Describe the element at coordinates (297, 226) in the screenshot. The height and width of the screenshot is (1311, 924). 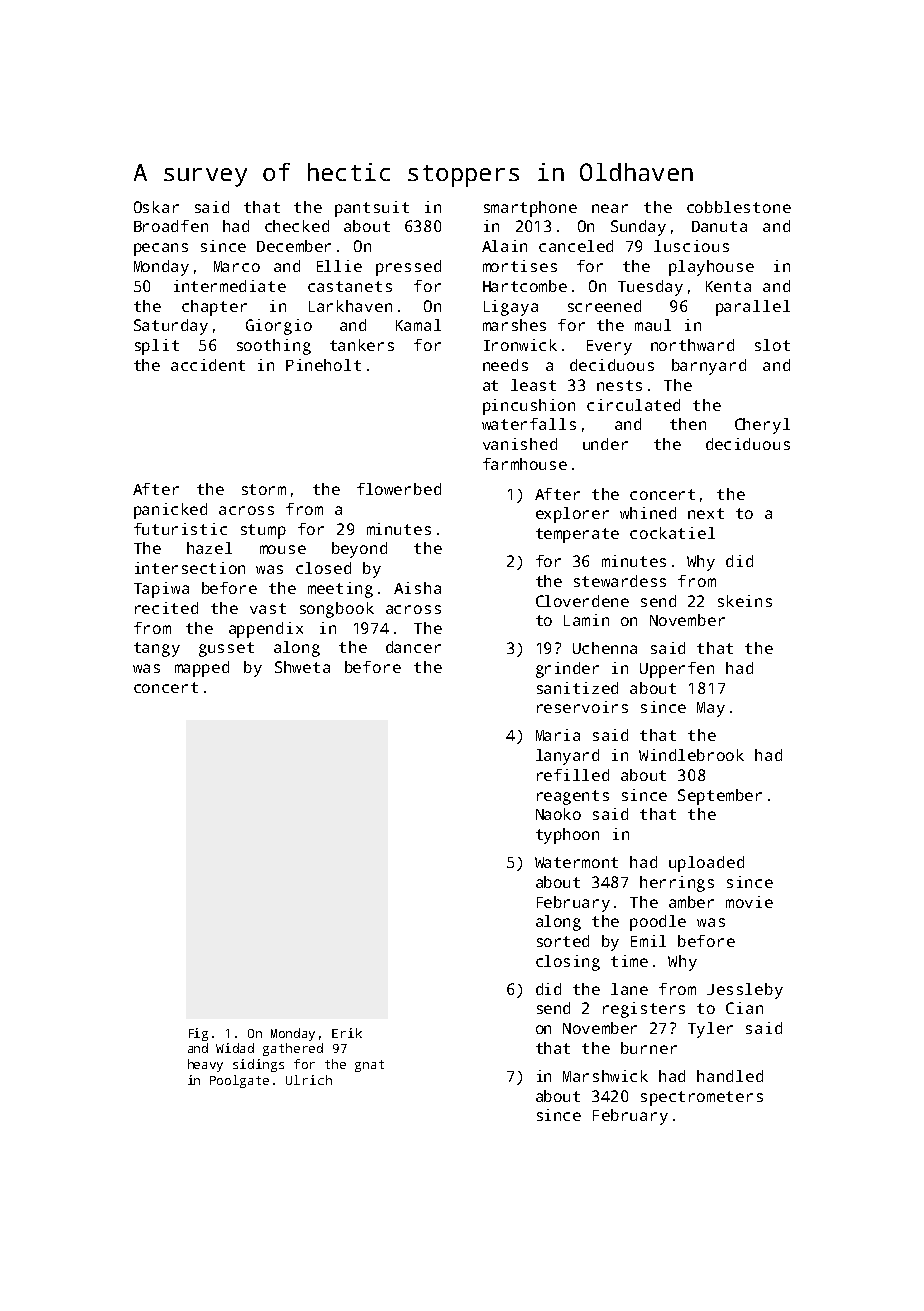
I see `checked` at that location.
